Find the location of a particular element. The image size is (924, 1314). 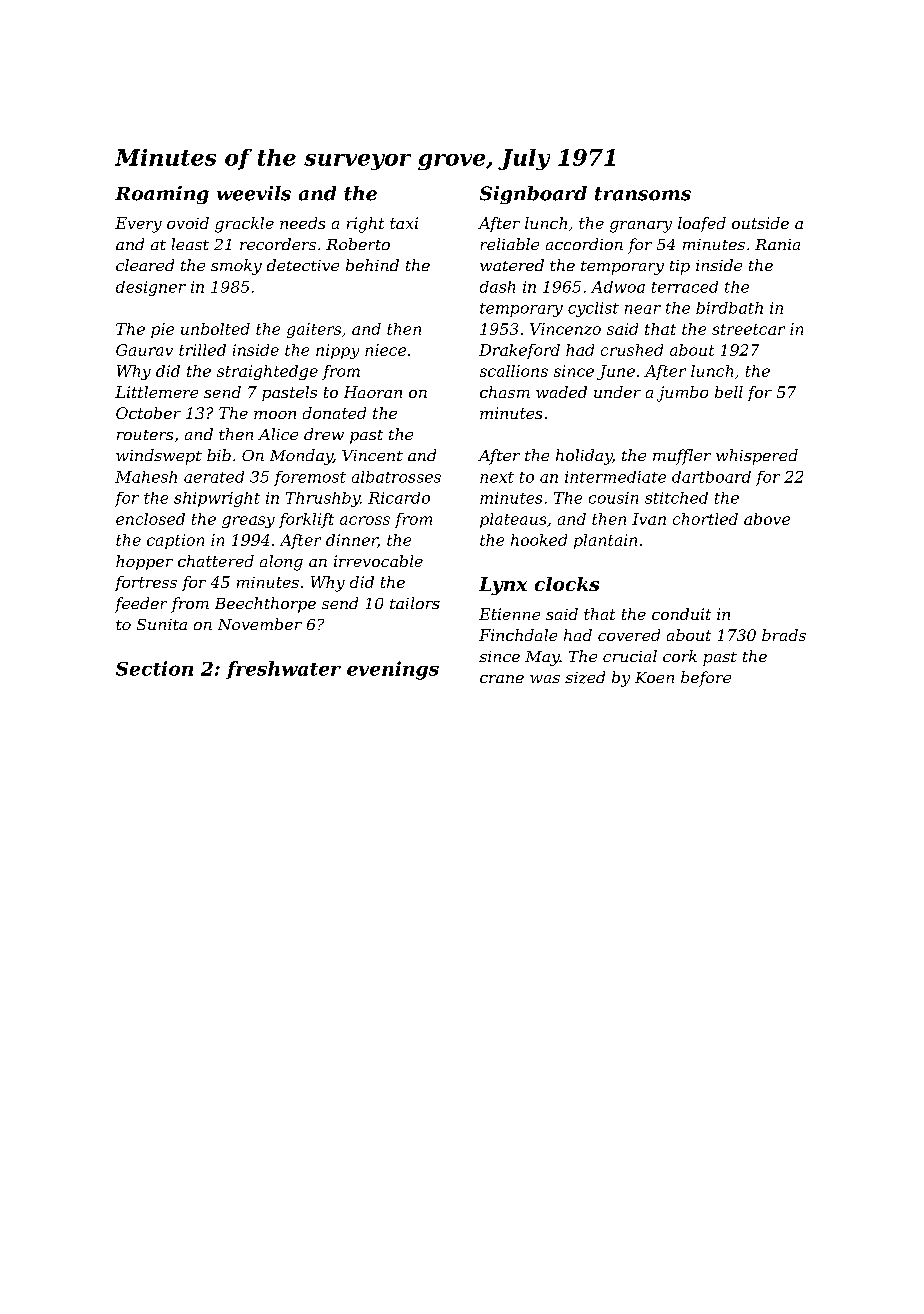

scallions is located at coordinates (514, 371).
